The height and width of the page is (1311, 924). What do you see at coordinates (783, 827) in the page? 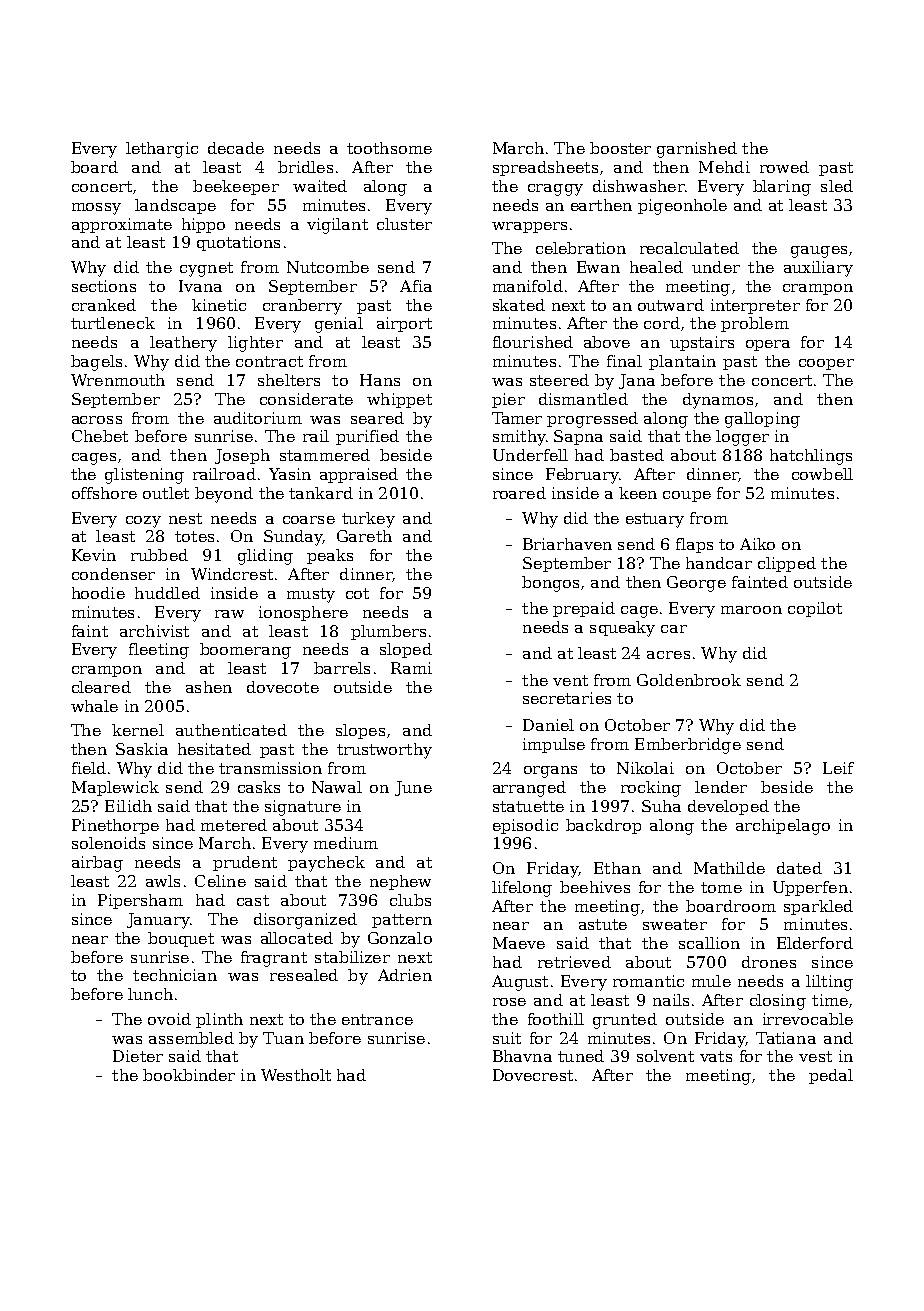
I see `archipelago` at bounding box center [783, 827].
